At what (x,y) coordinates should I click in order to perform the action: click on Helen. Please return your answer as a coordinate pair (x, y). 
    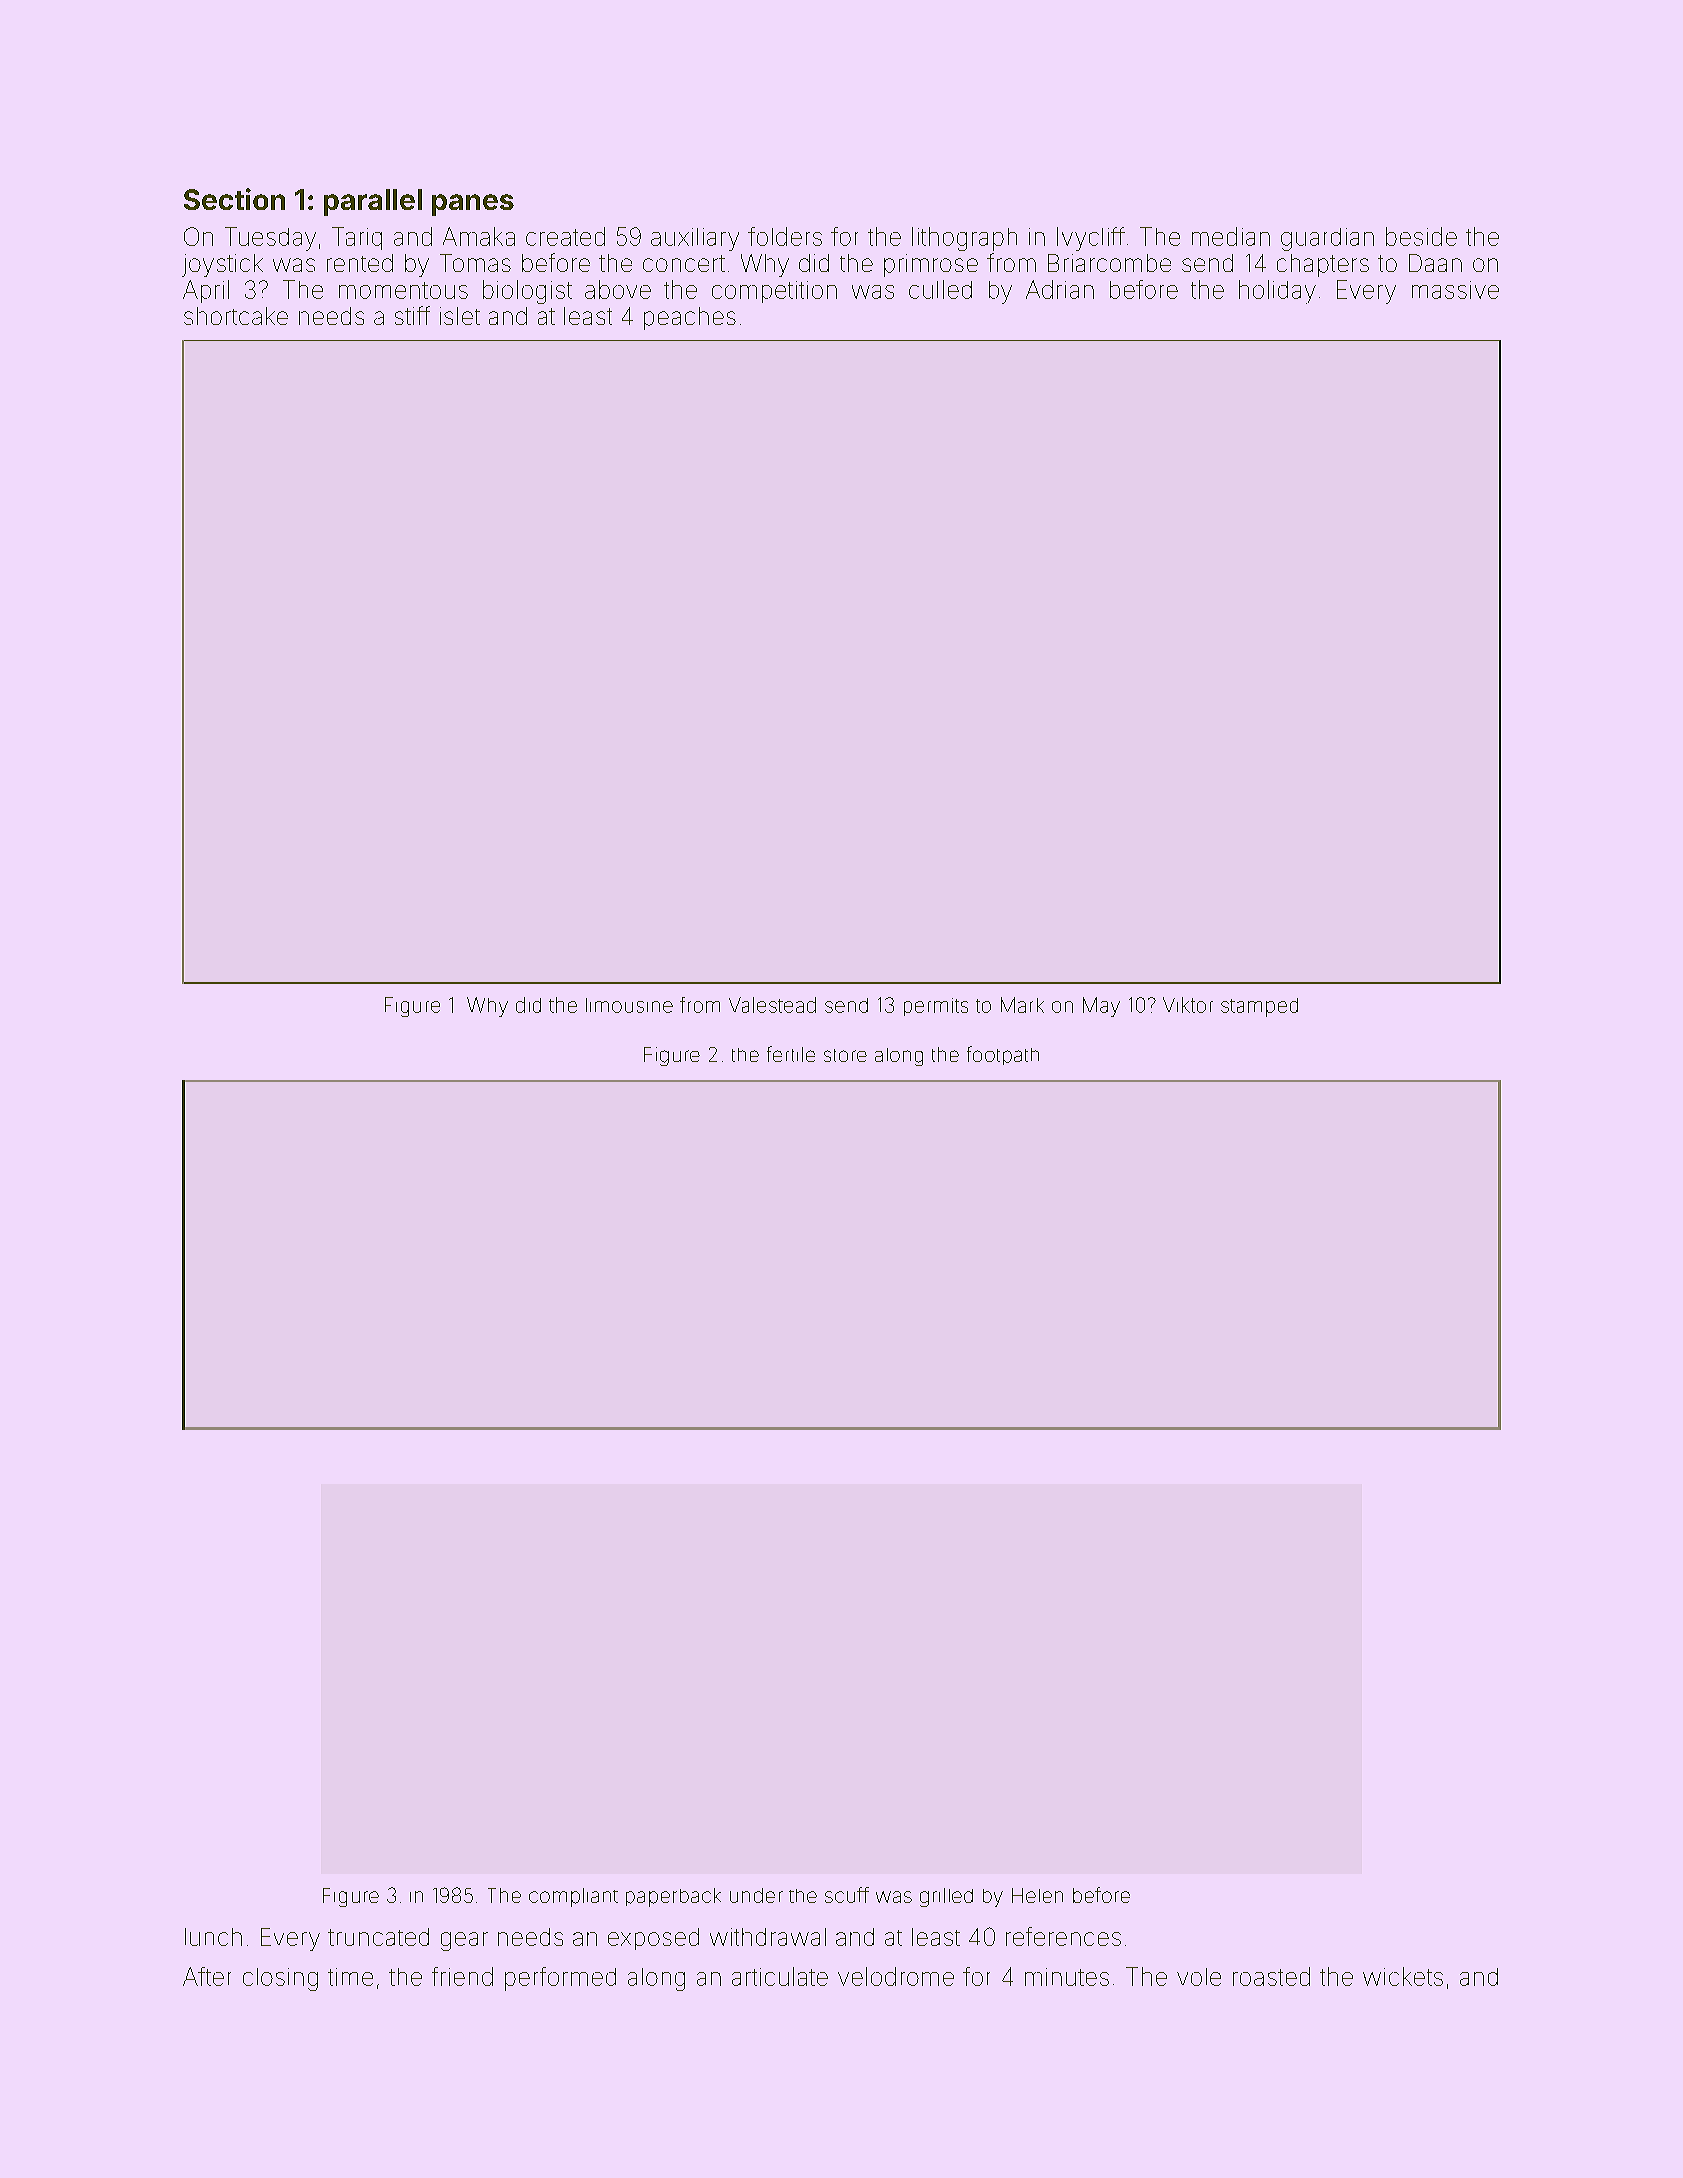
    Looking at the image, I should click on (1037, 1895).
